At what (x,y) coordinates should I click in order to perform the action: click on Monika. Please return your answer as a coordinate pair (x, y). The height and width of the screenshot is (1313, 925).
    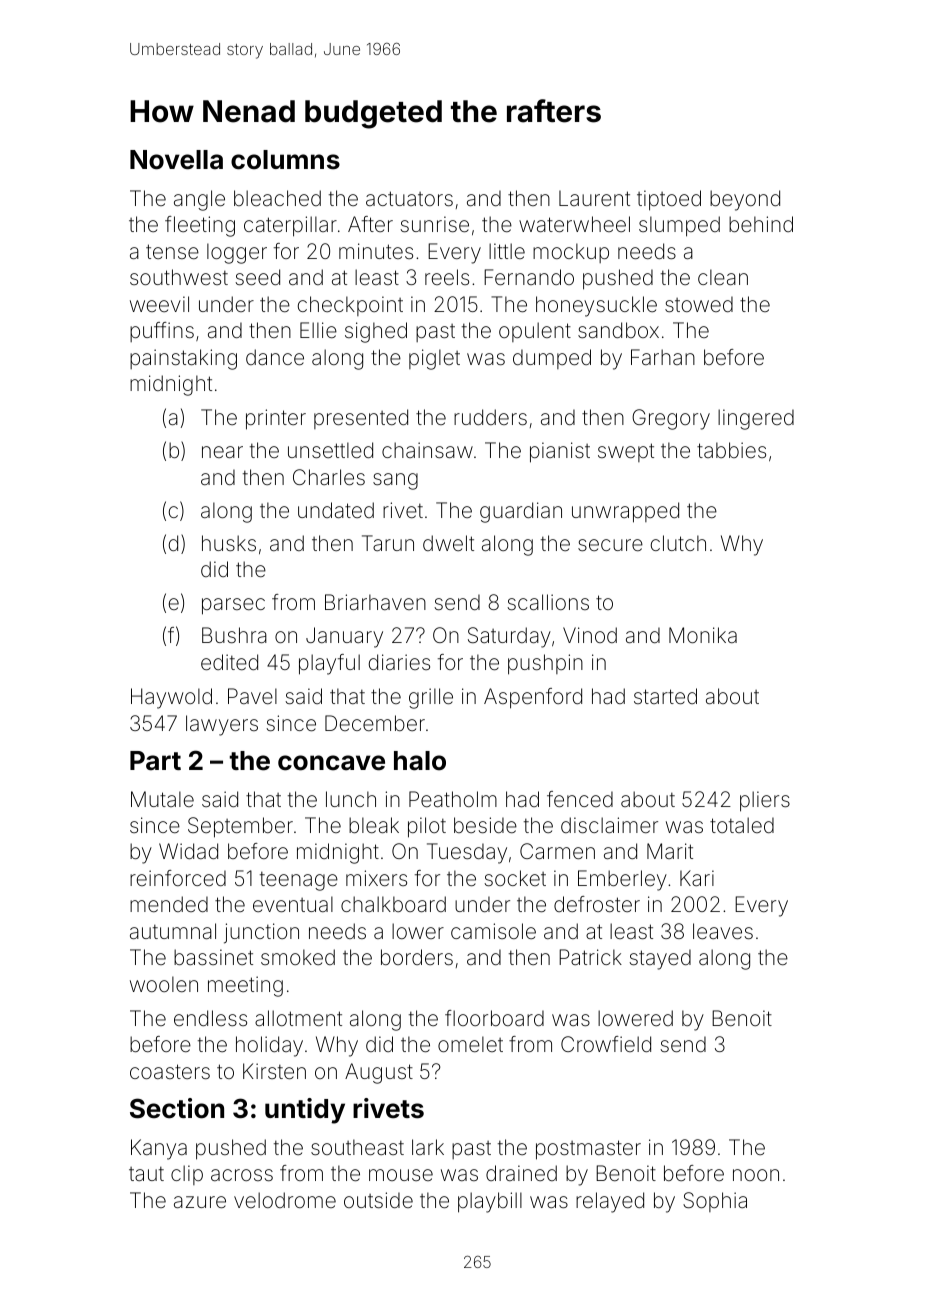
    Looking at the image, I should click on (703, 635).
